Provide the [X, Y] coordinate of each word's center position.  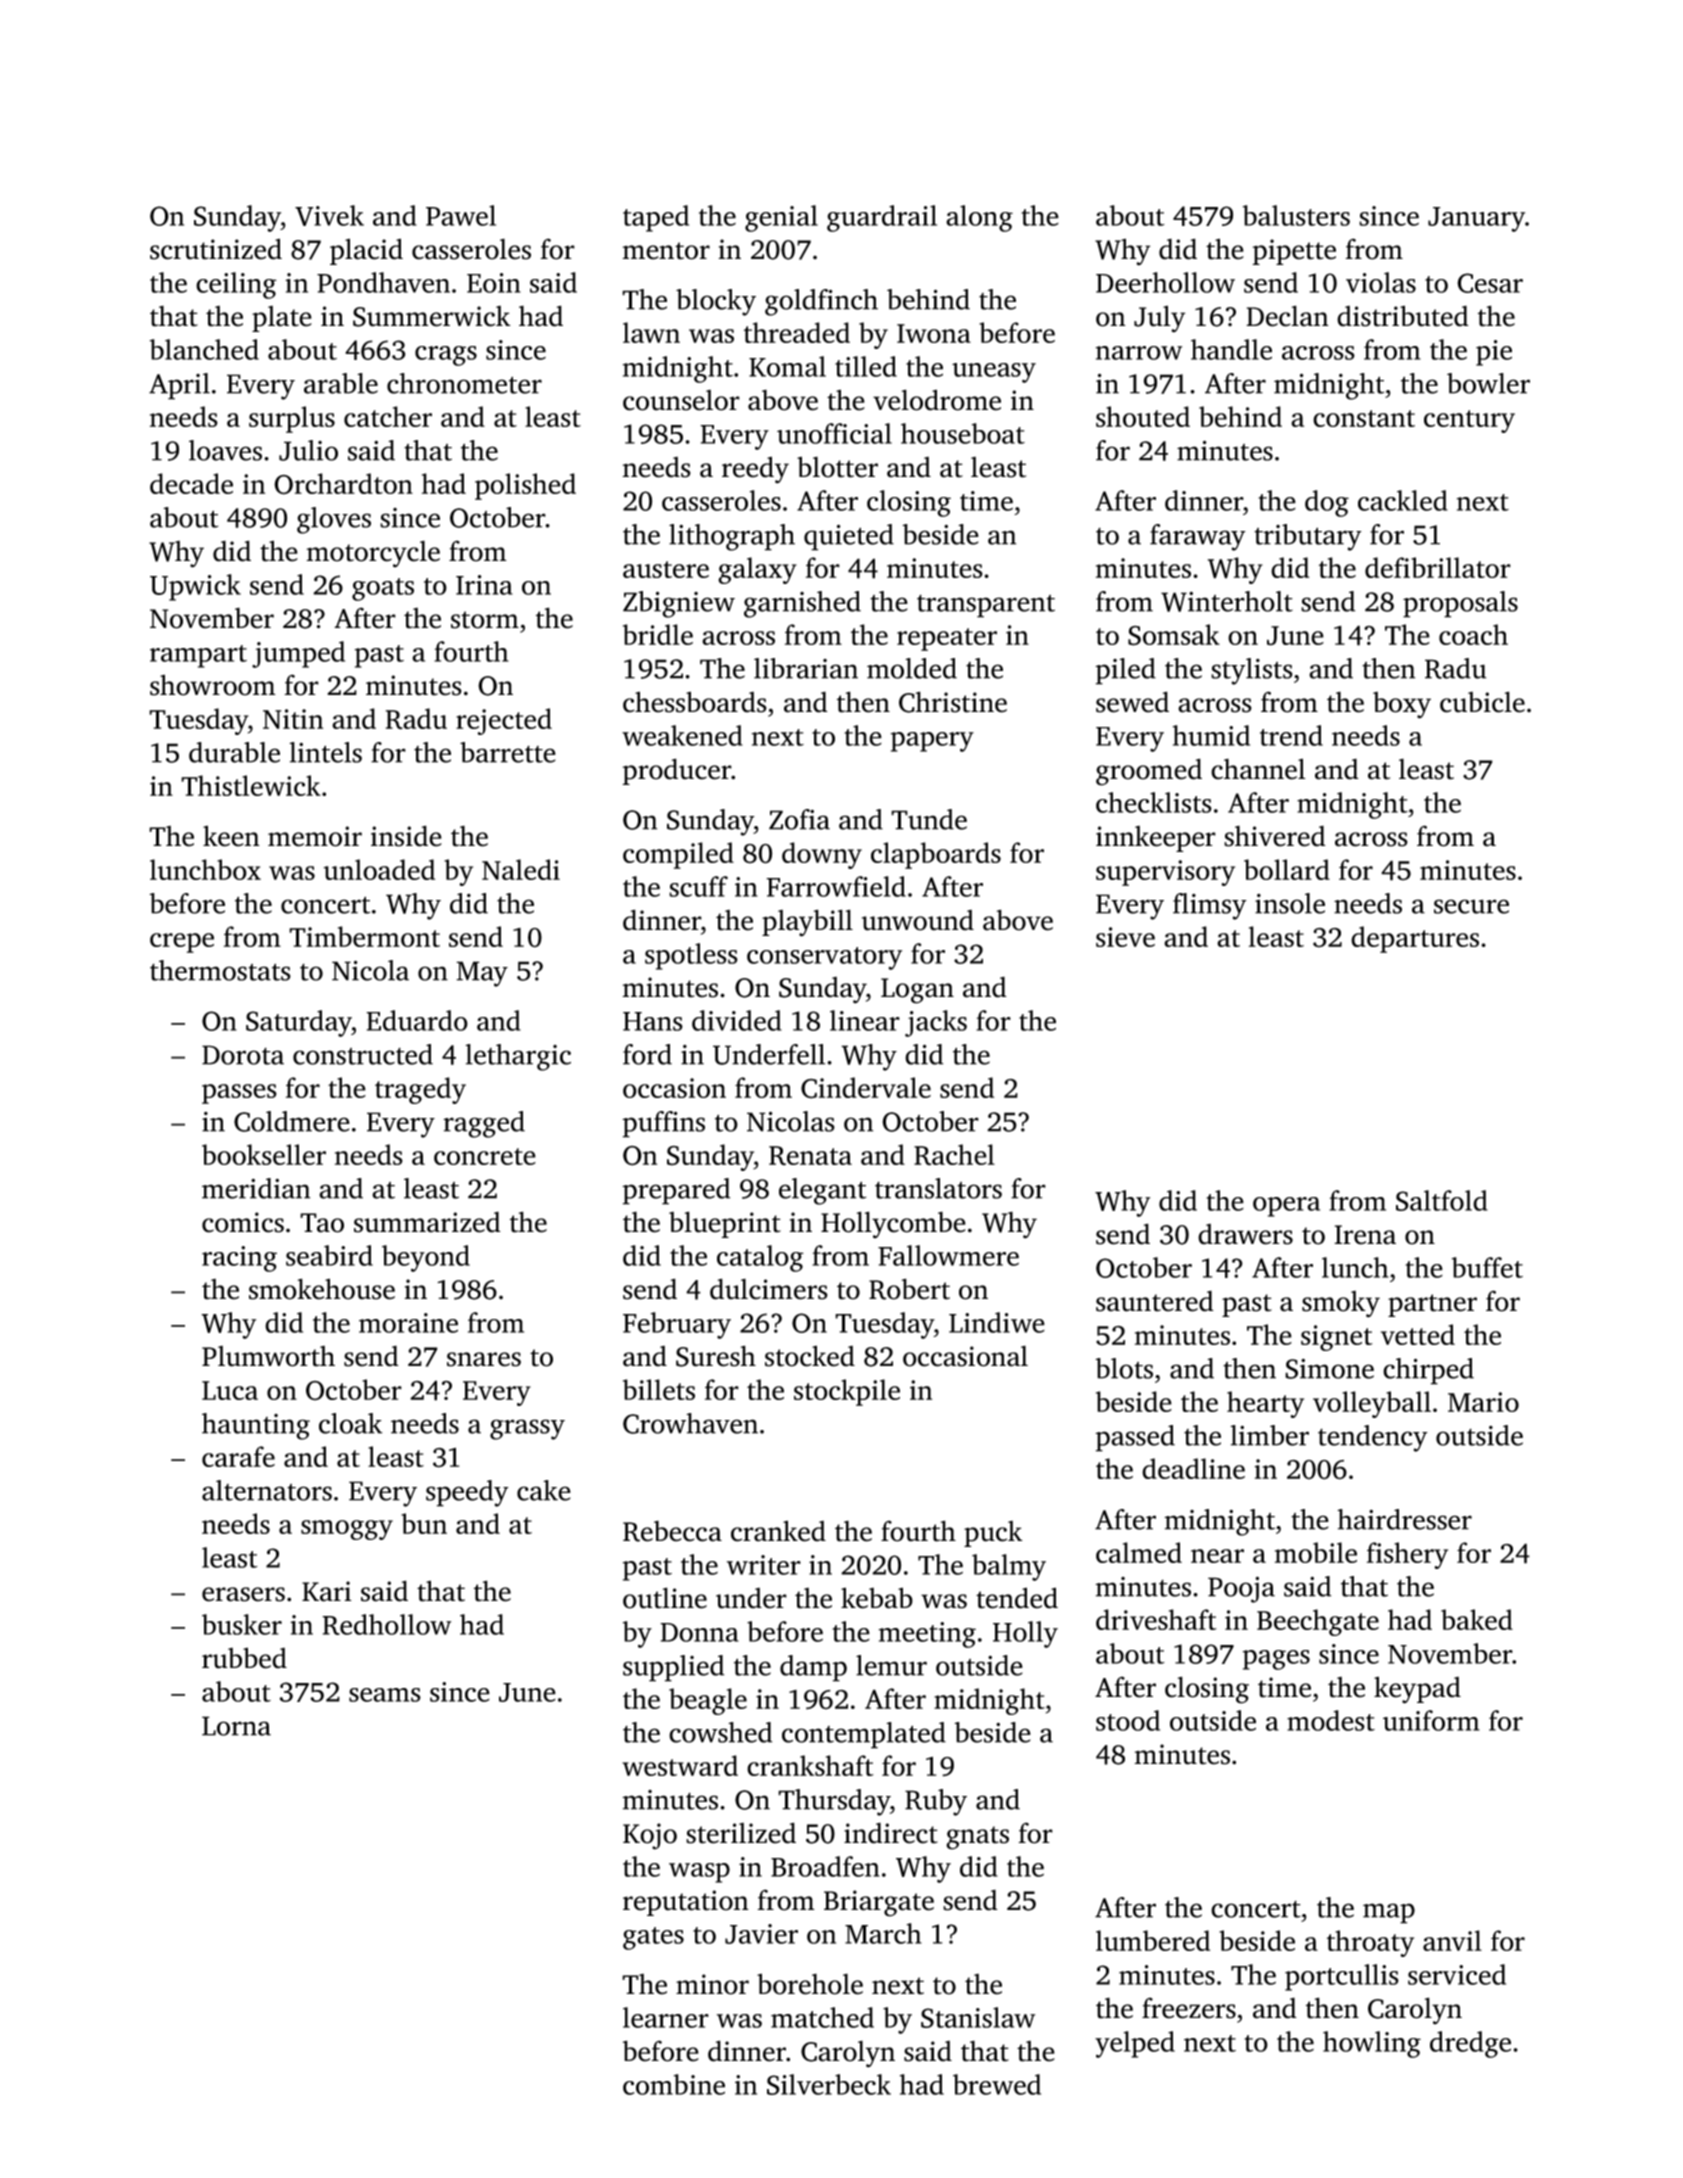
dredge [1470, 2044]
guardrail [882, 218]
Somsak [1174, 635]
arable [341, 383]
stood [1128, 1720]
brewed [997, 2084]
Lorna [236, 1726]
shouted [1143, 416]
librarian [806, 668]
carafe [238, 1456]
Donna [699, 1632]
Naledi [521, 869]
